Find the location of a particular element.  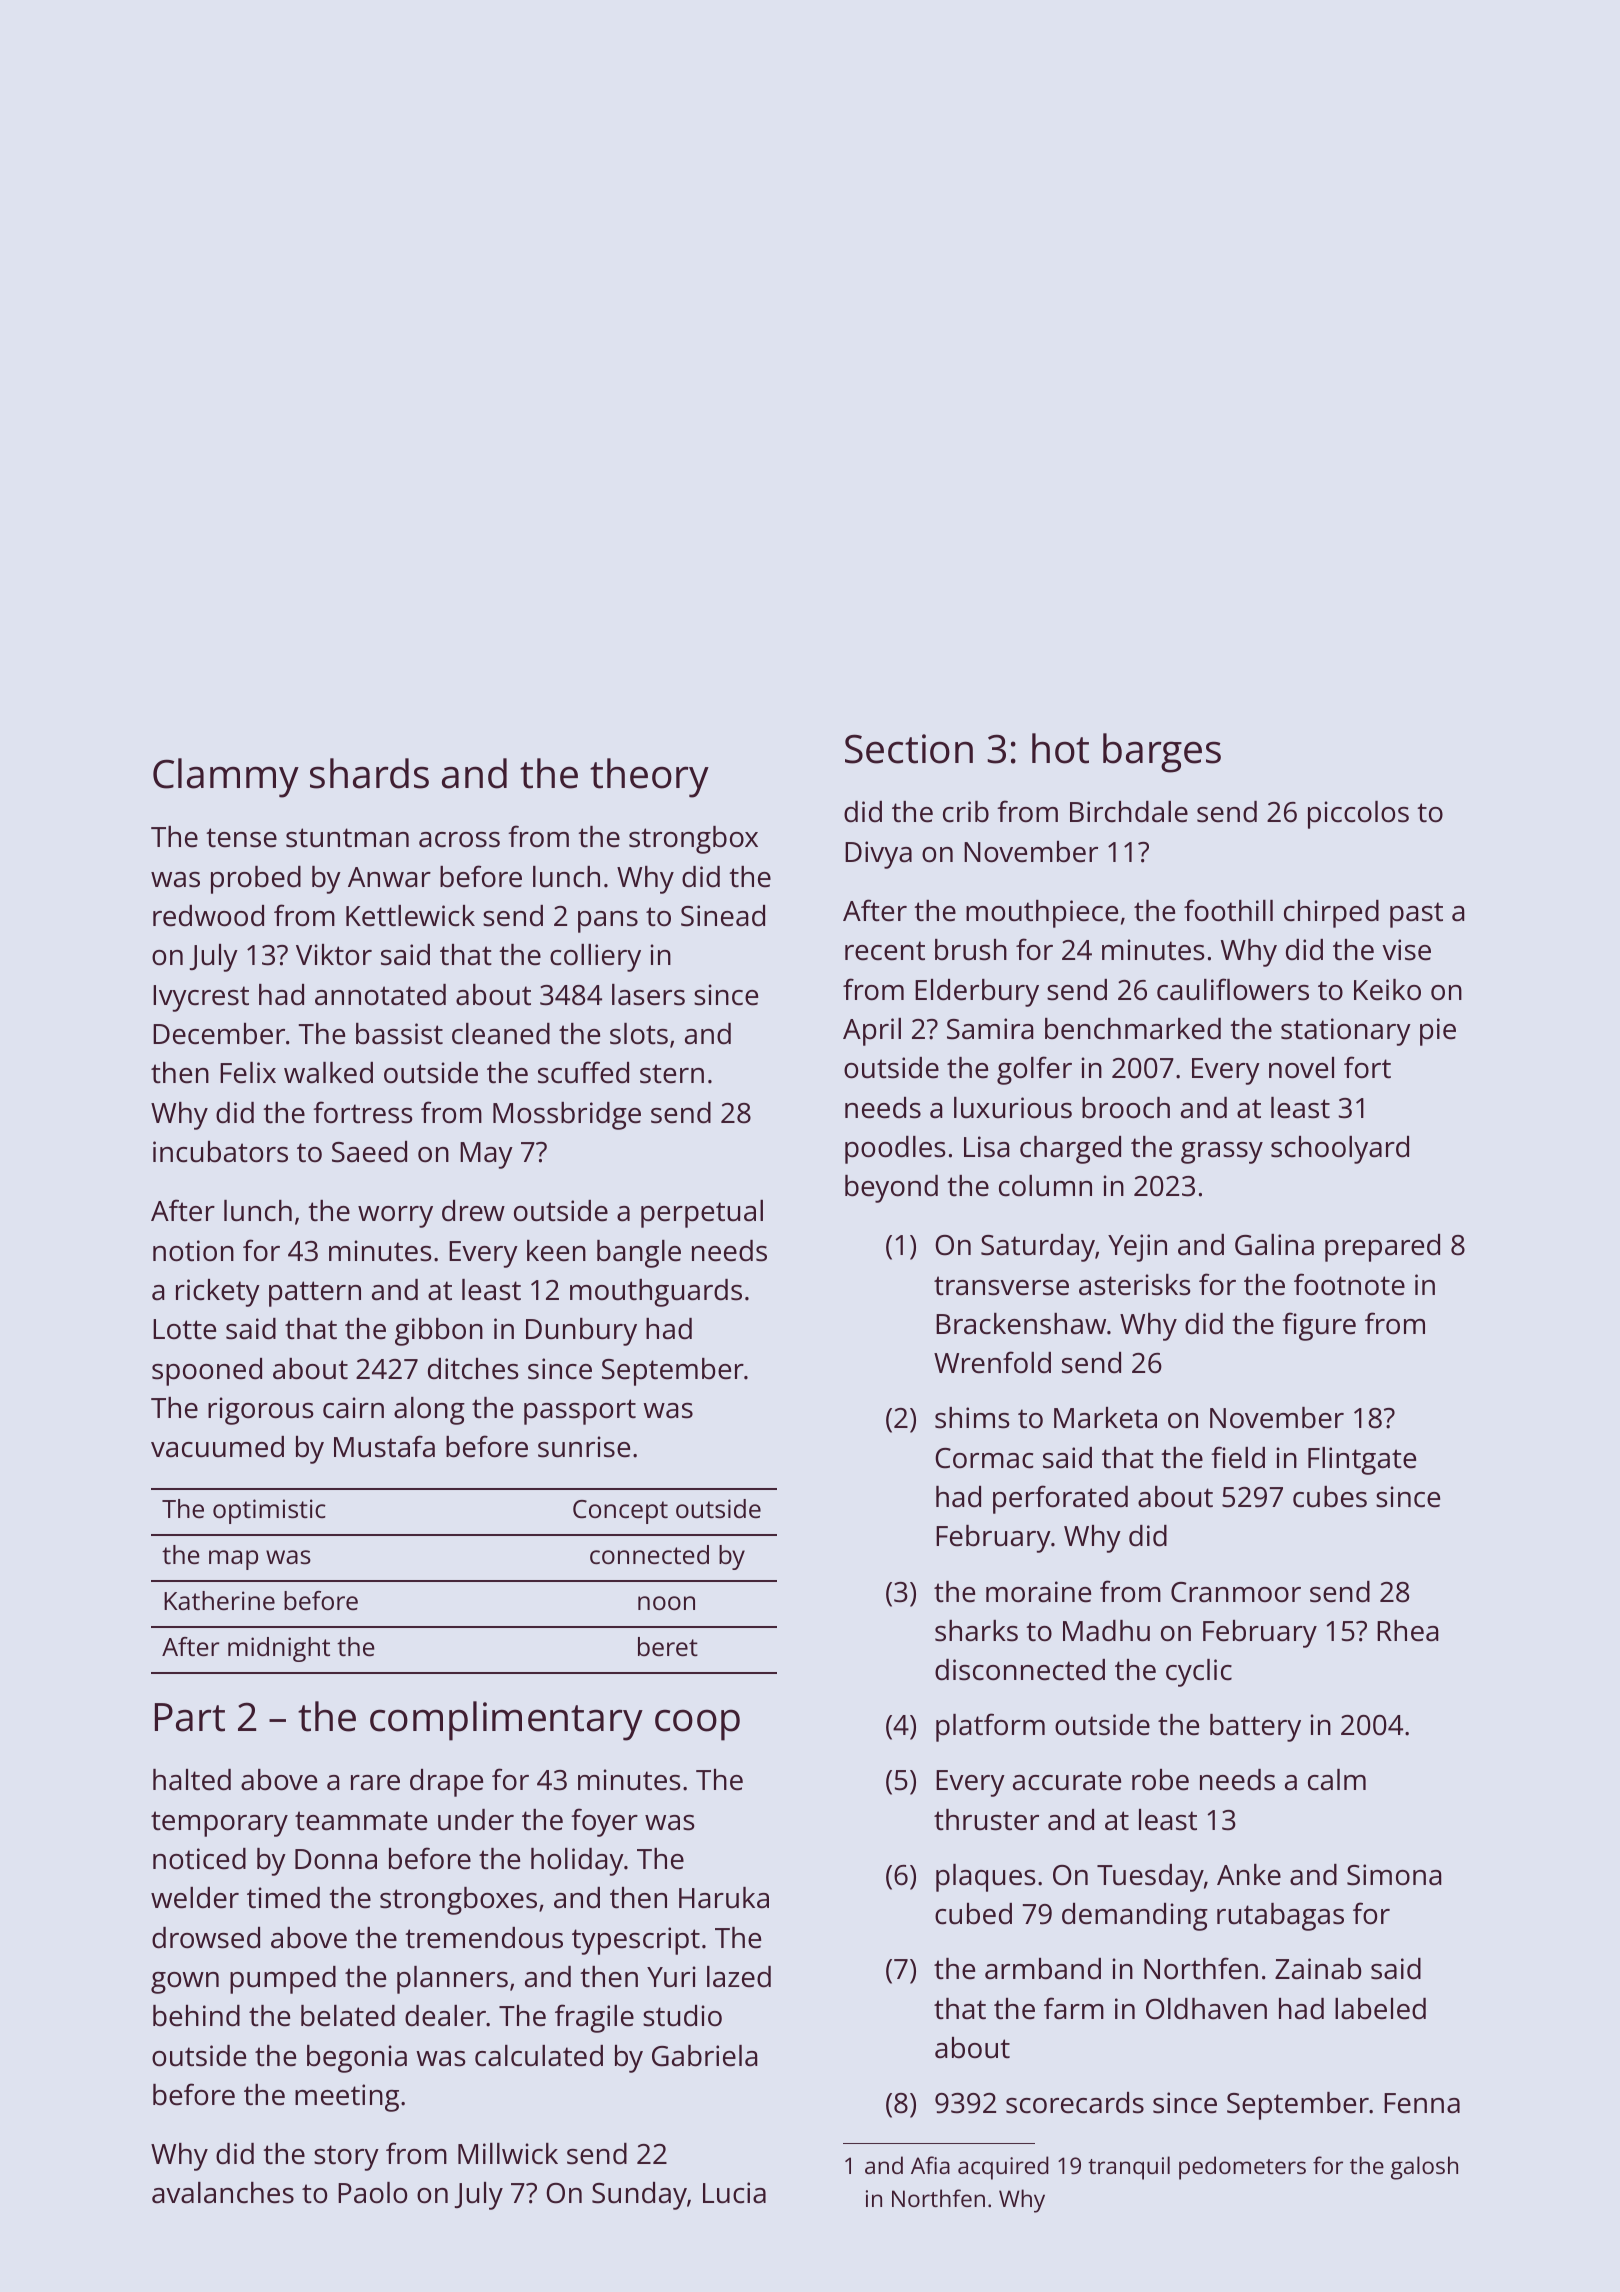

passport is located at coordinates (580, 1412).
